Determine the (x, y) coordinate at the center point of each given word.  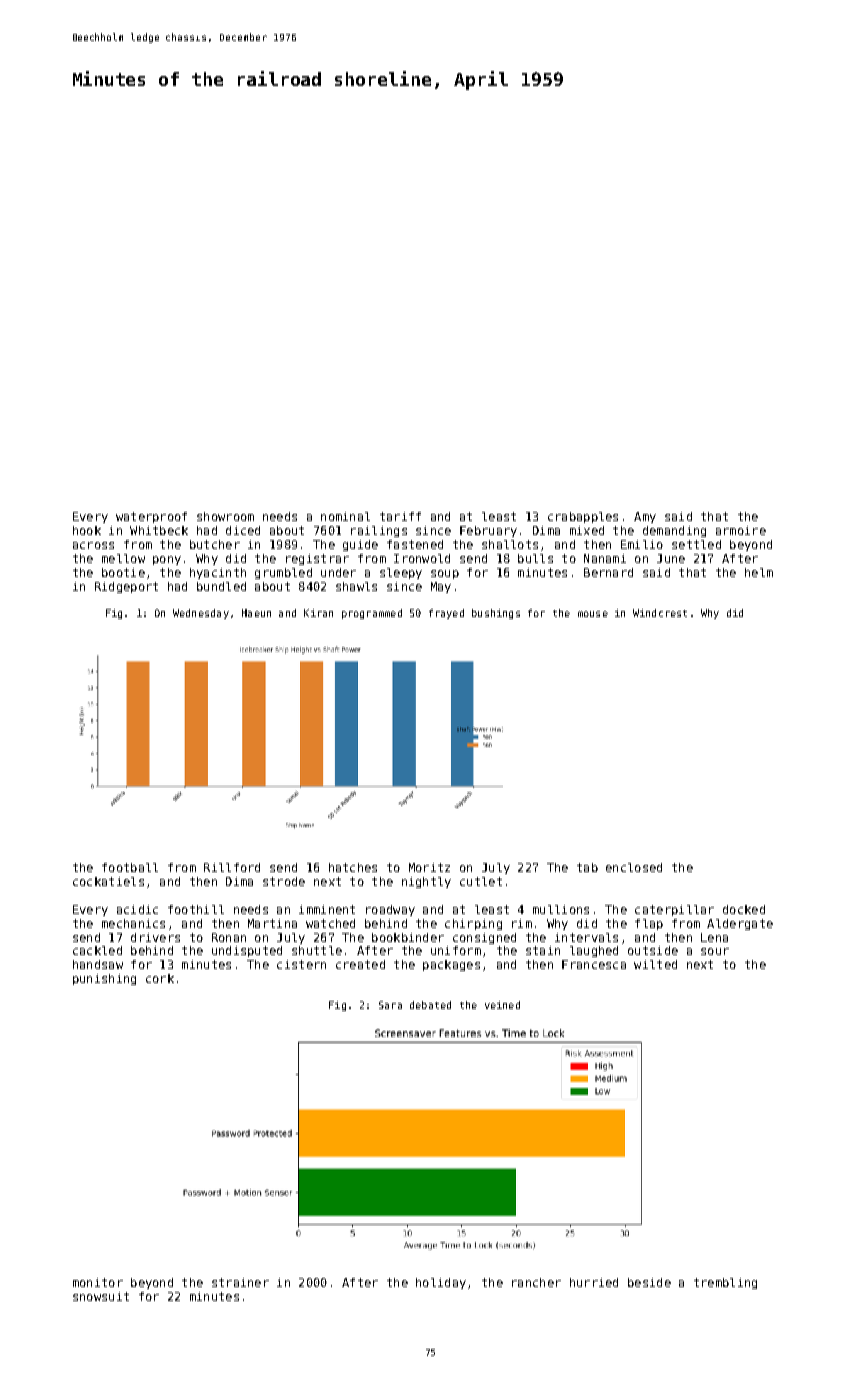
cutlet (481, 881)
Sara (390, 1005)
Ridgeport (126, 587)
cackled (97, 950)
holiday (441, 1283)
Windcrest (660, 613)
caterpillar (674, 910)
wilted (655, 964)
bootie (123, 572)
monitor (98, 1282)
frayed (446, 614)
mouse (593, 614)
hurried (594, 1282)
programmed (372, 614)
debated (430, 1005)
